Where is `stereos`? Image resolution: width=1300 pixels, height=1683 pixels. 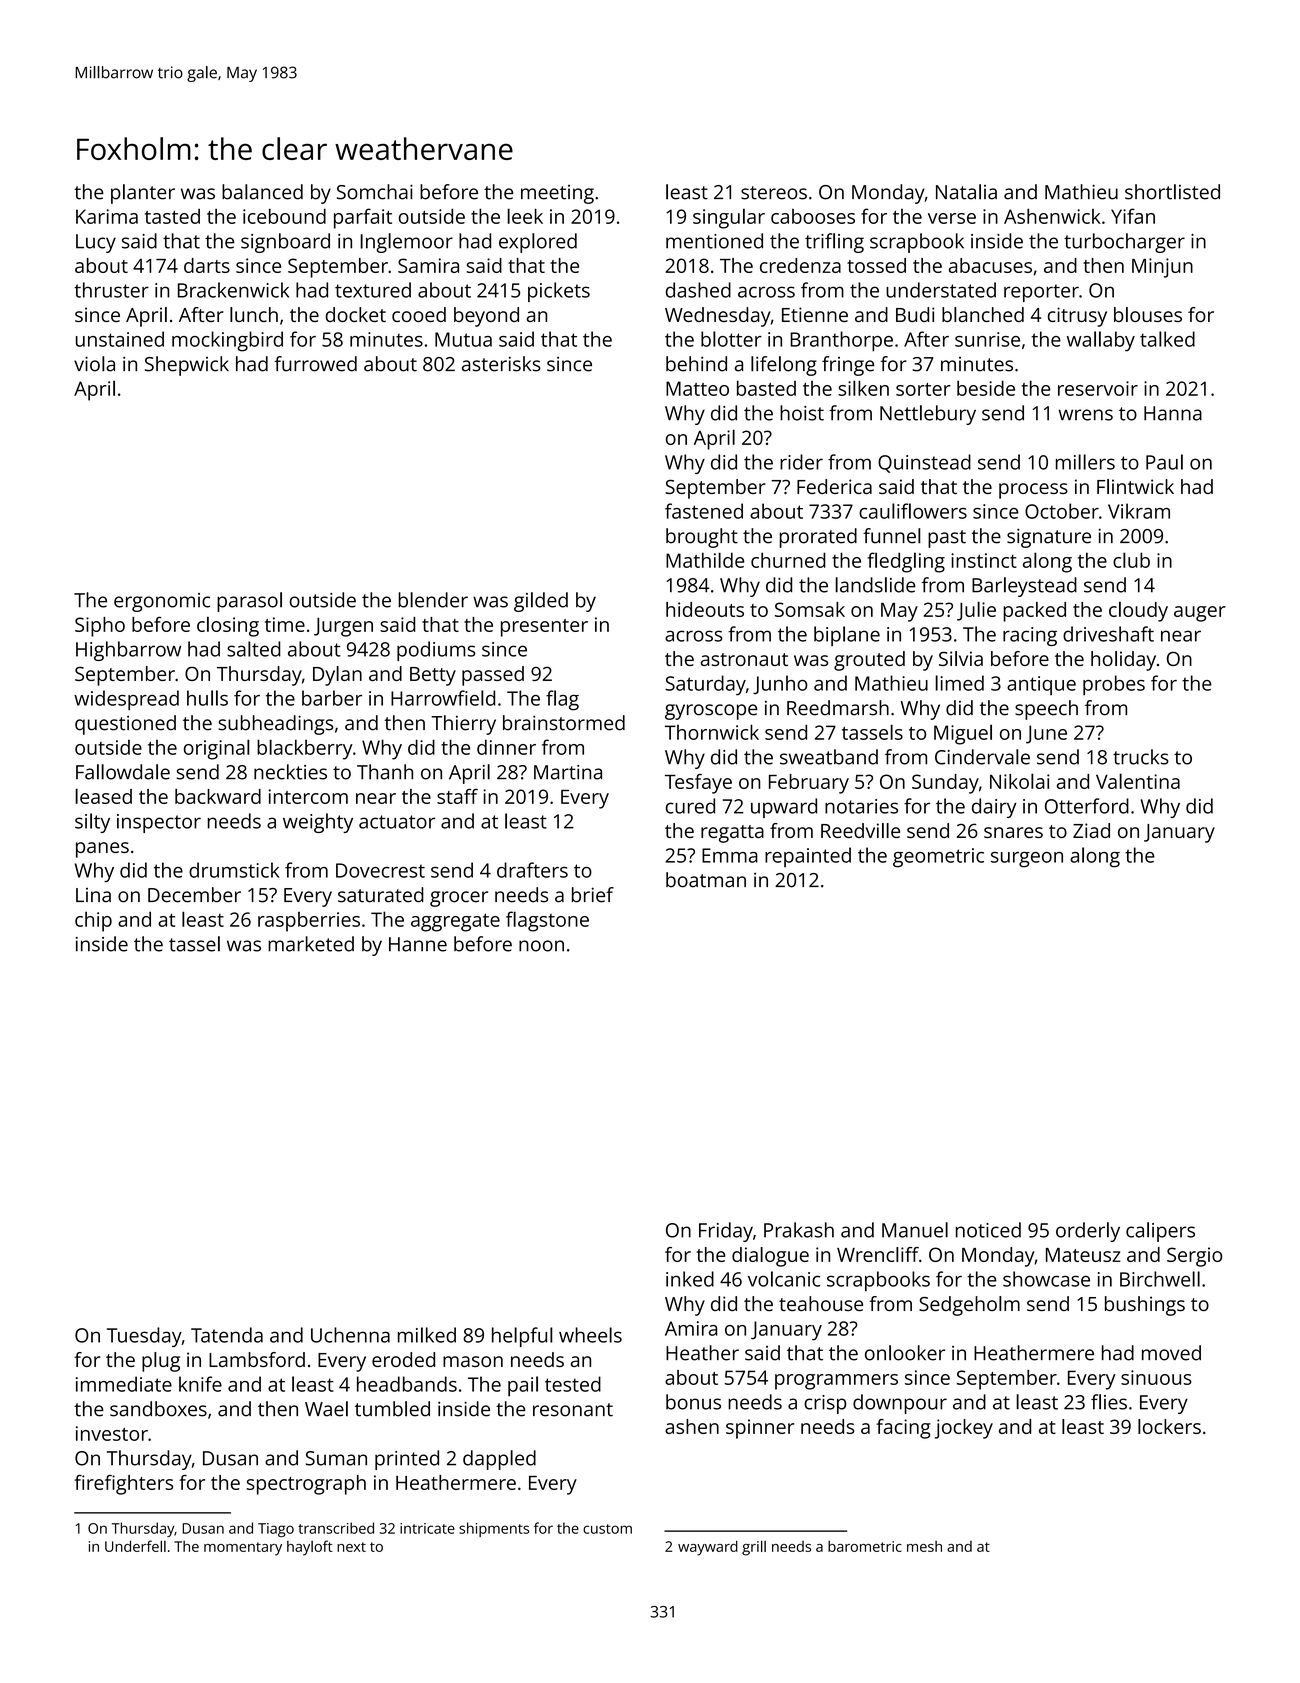 stereos is located at coordinates (774, 193).
